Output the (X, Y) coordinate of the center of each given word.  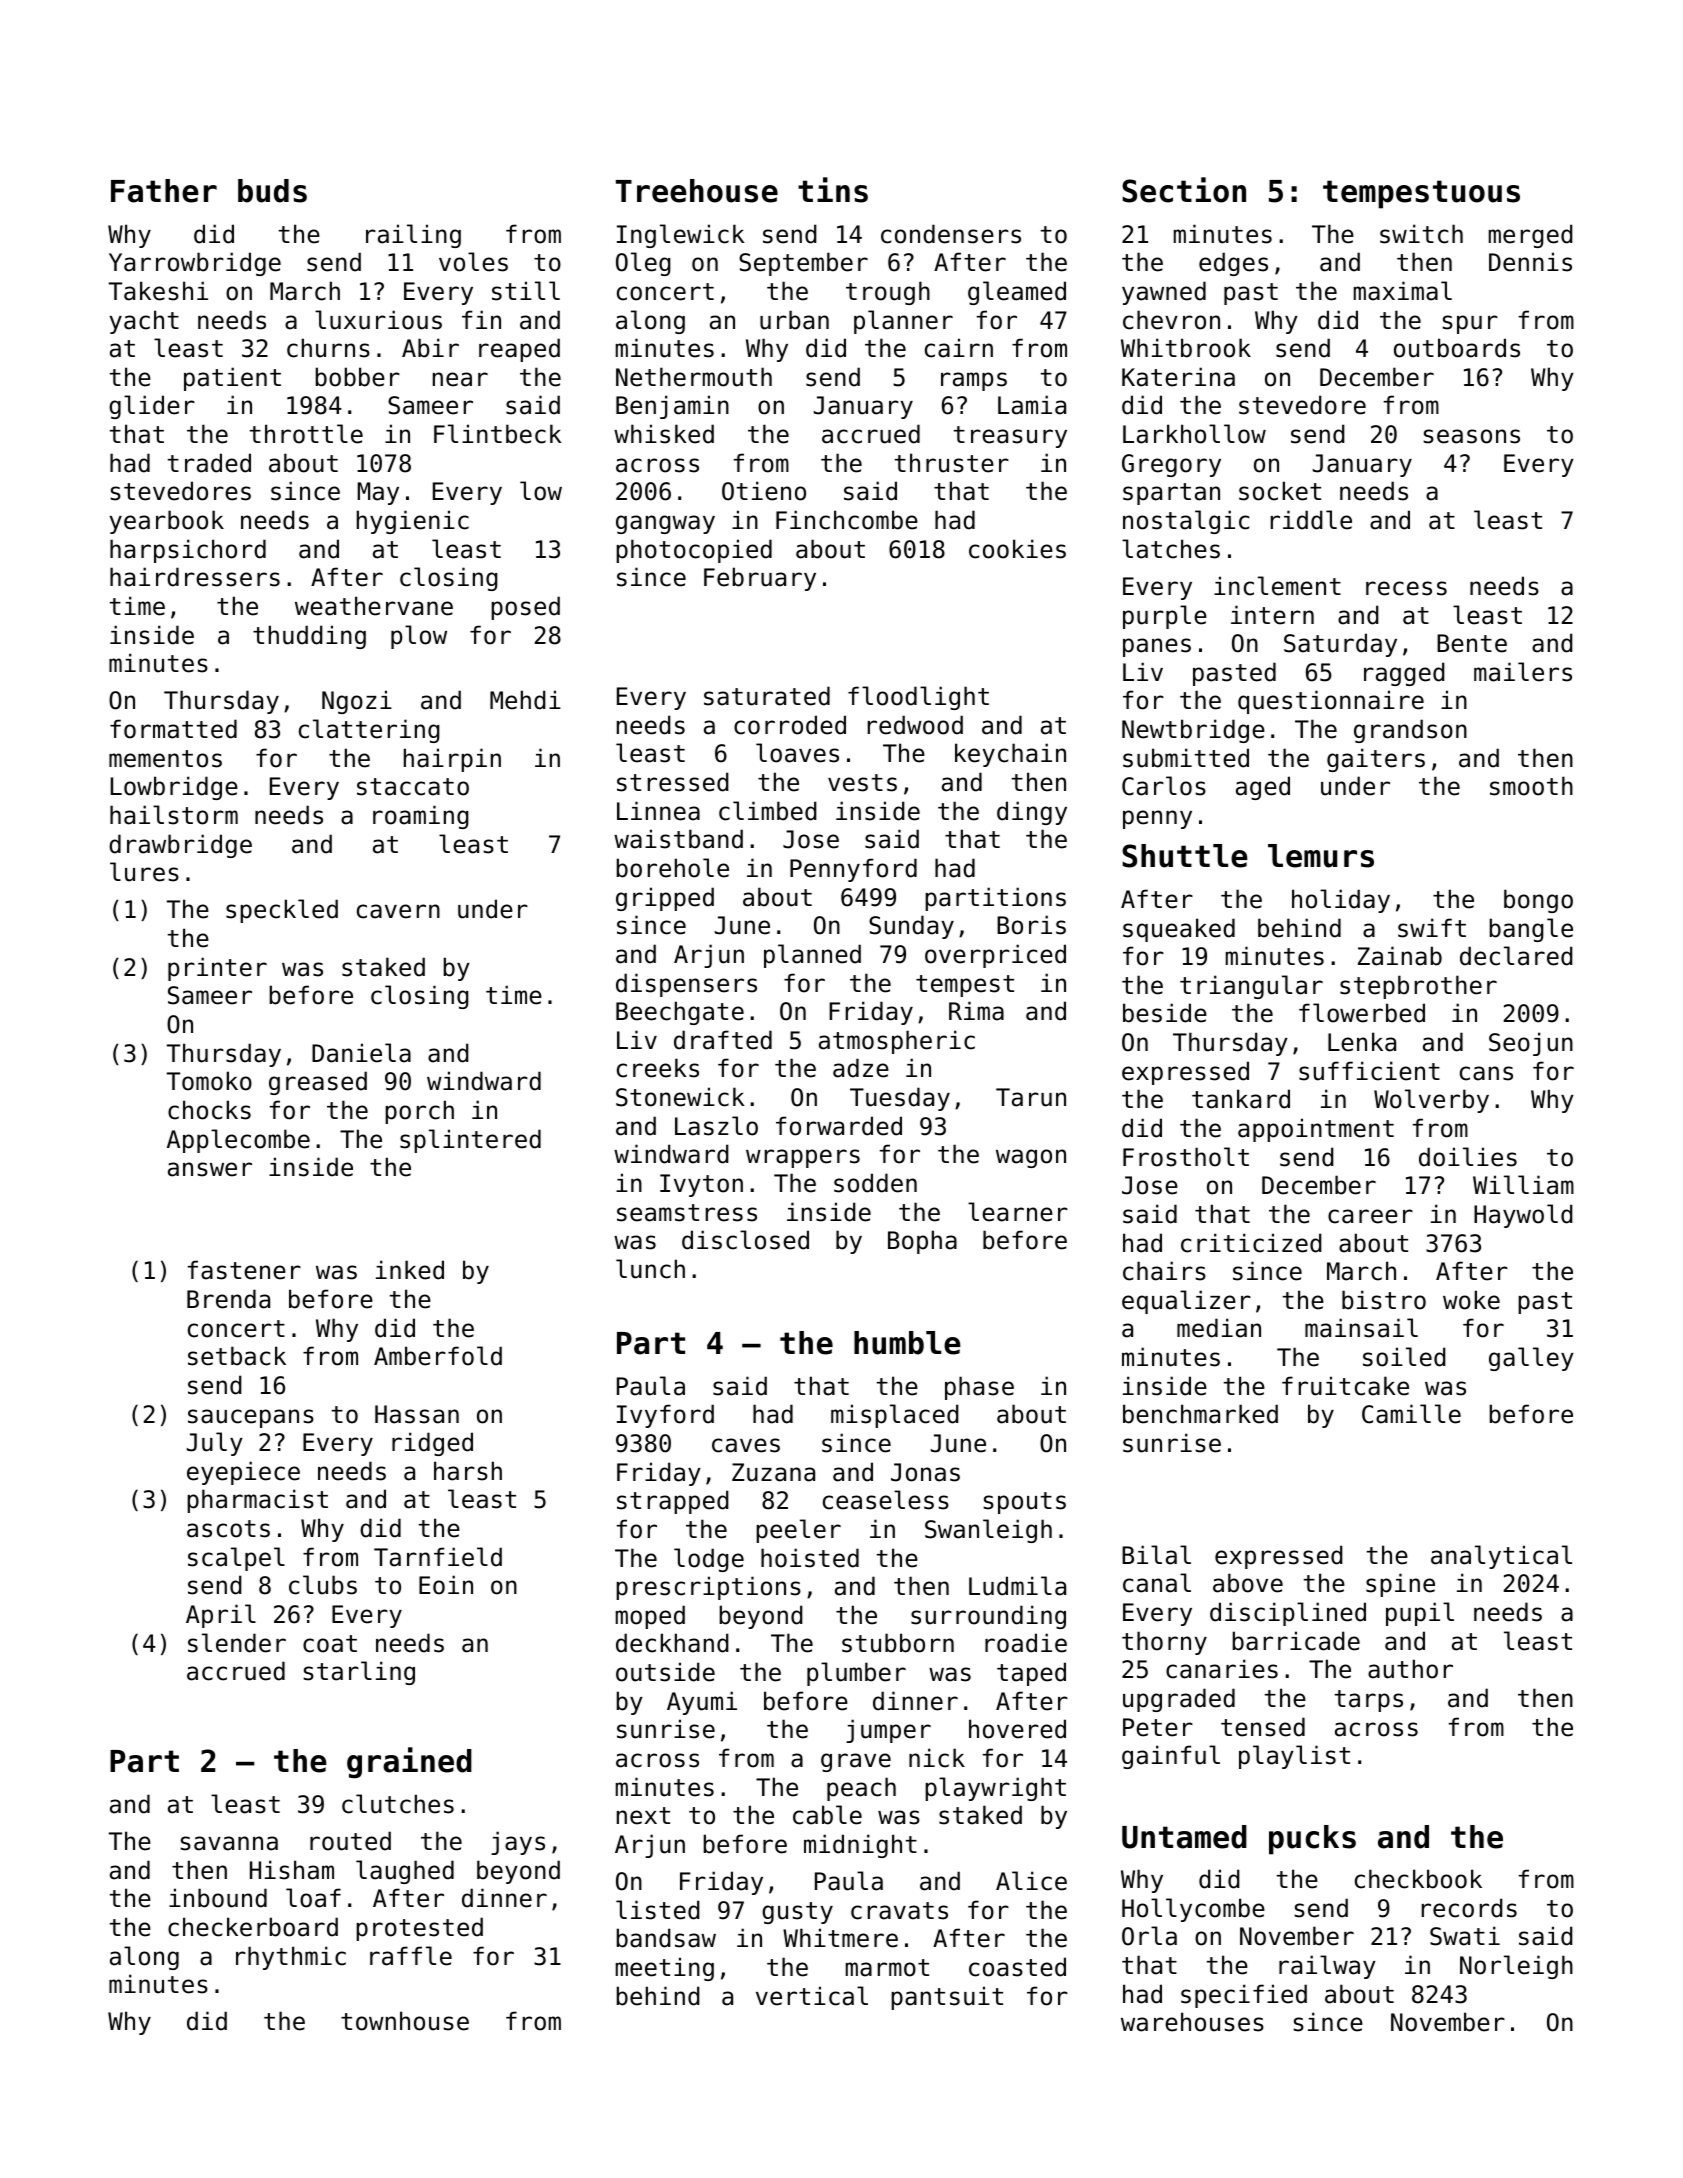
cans (1486, 1073)
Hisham (292, 1870)
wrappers (803, 1158)
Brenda (228, 1299)
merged (1531, 236)
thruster (952, 463)
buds (272, 191)
